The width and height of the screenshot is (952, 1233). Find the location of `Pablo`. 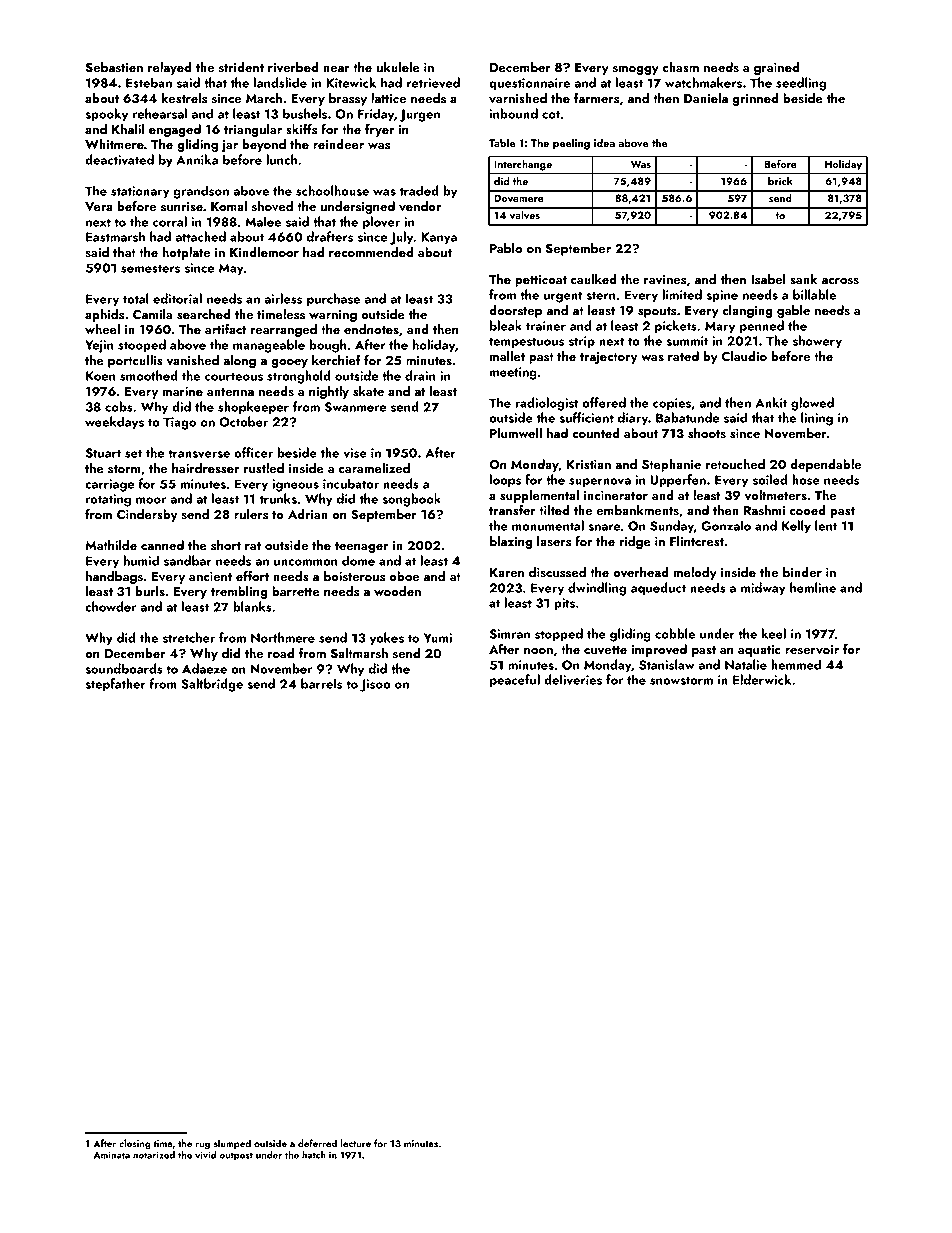

Pablo is located at coordinates (506, 248).
